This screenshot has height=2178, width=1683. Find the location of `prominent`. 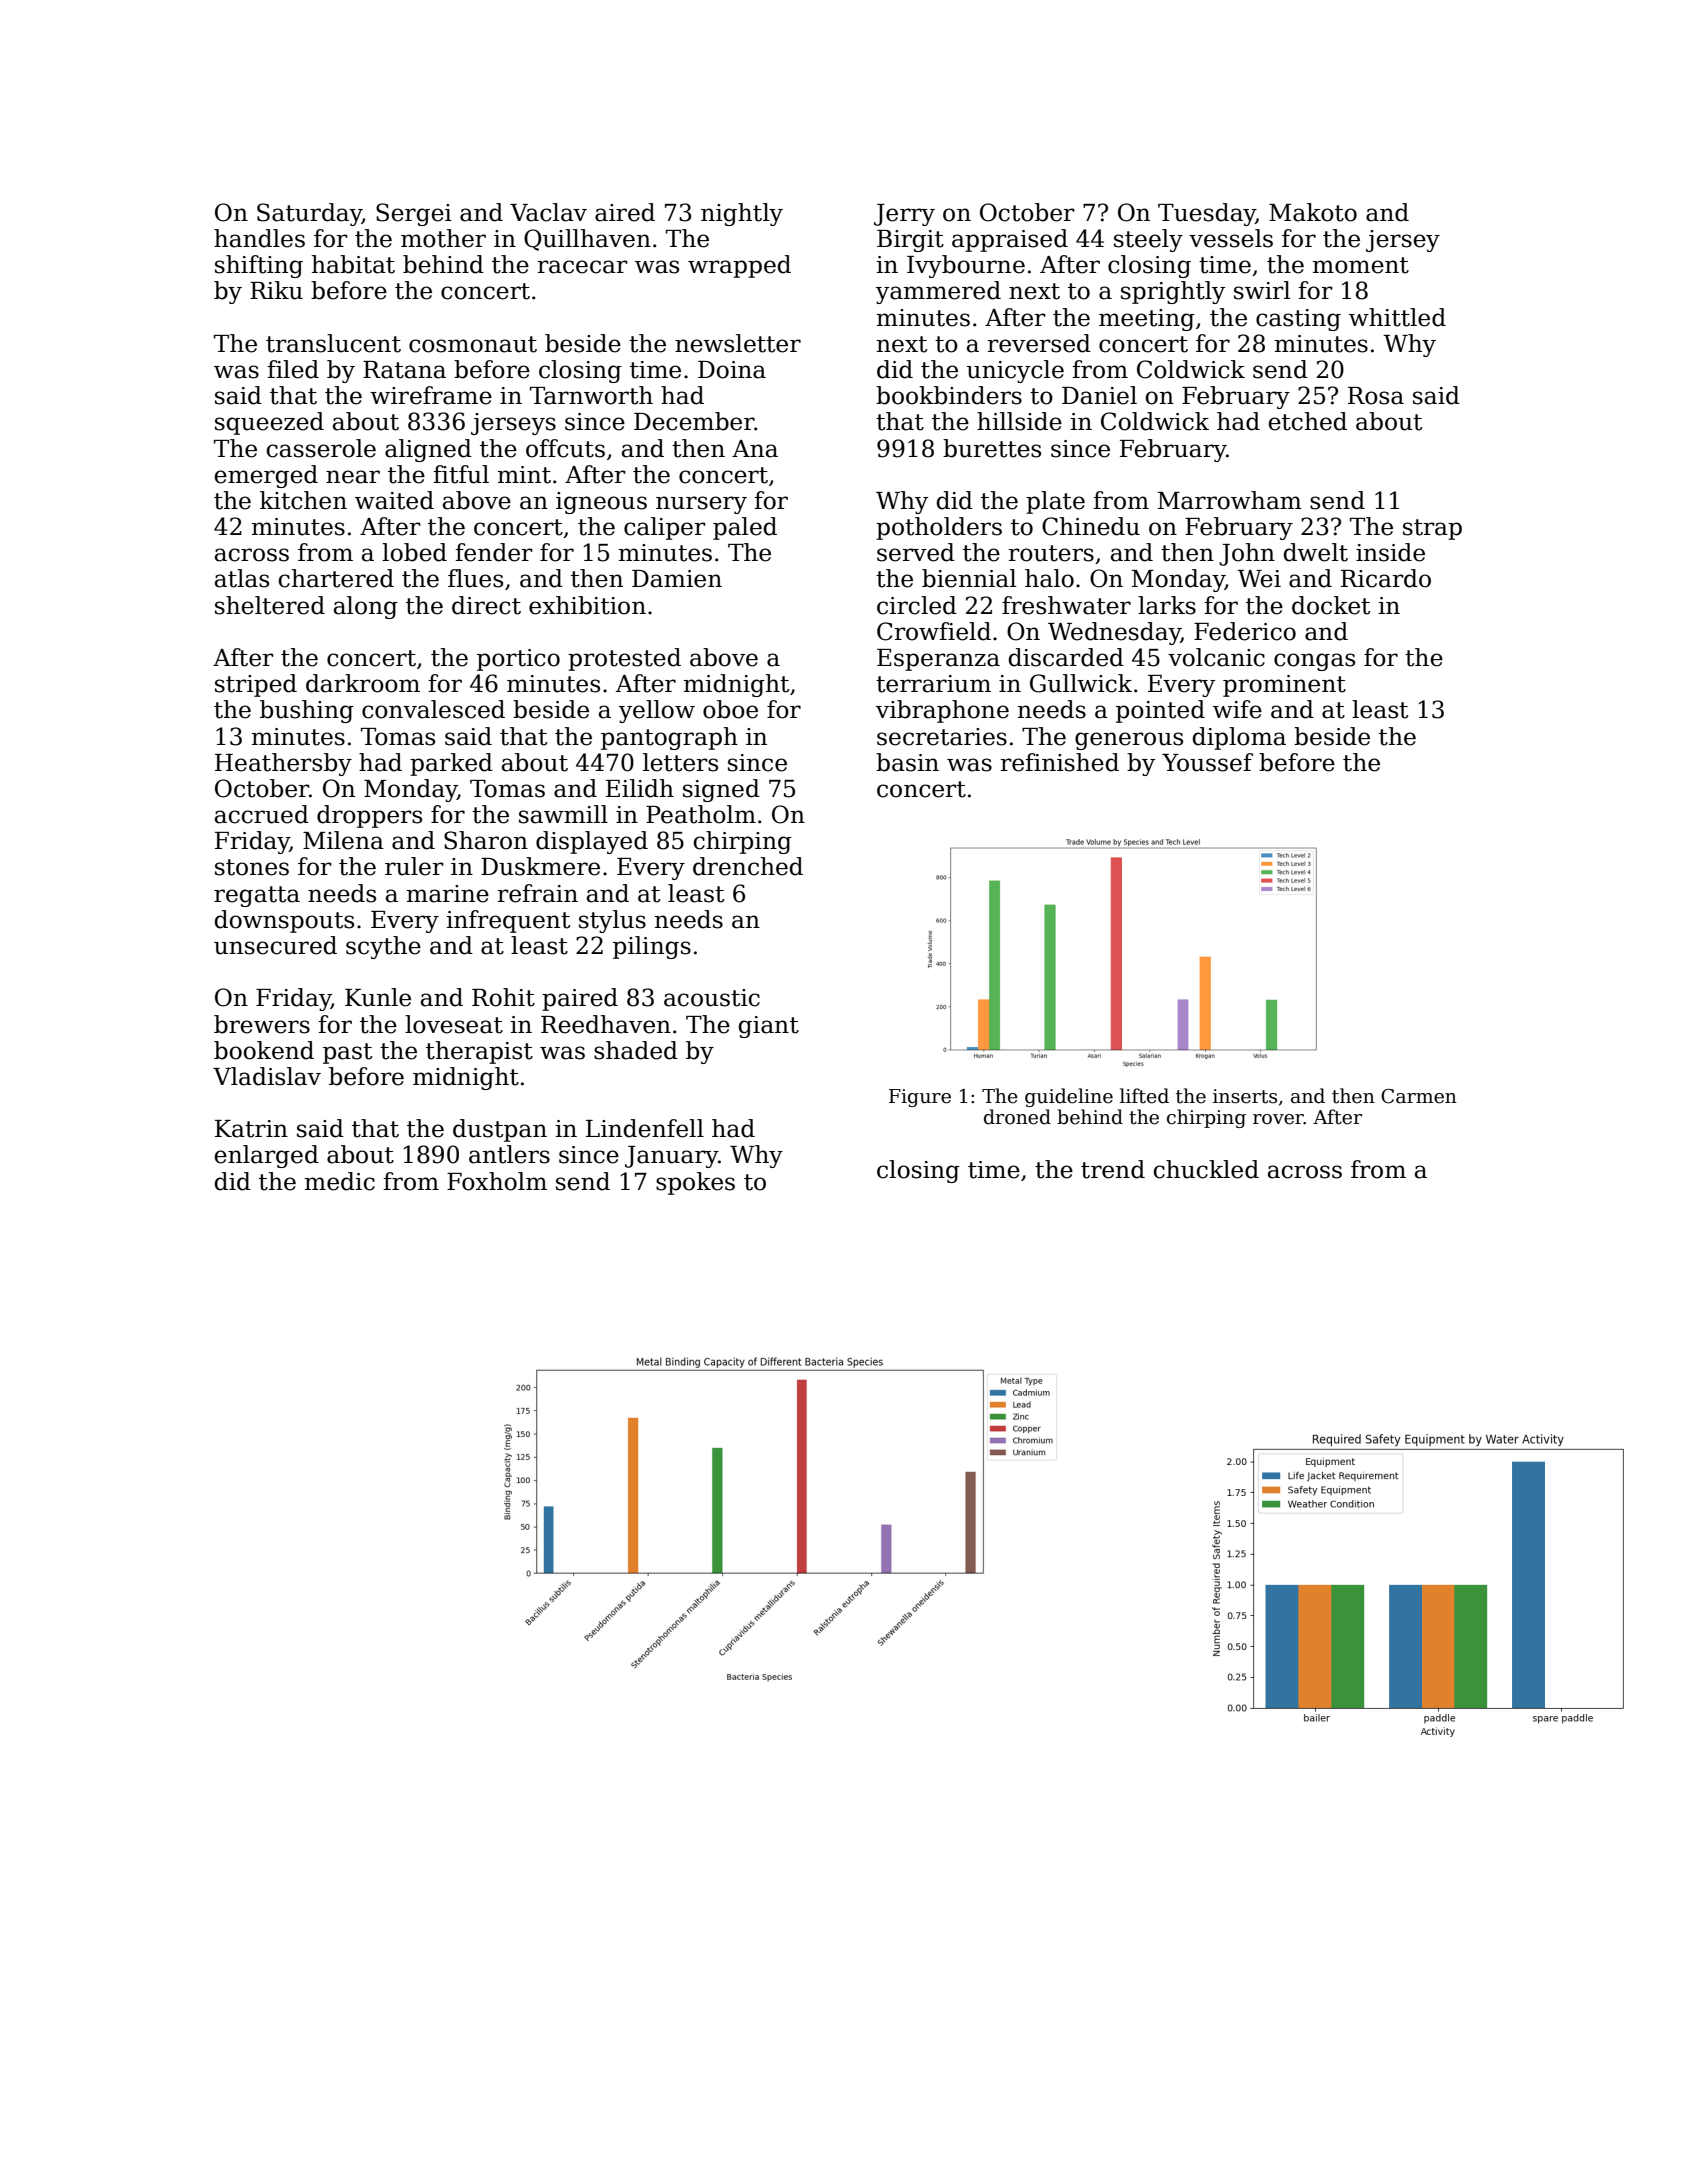

prominent is located at coordinates (1284, 686).
